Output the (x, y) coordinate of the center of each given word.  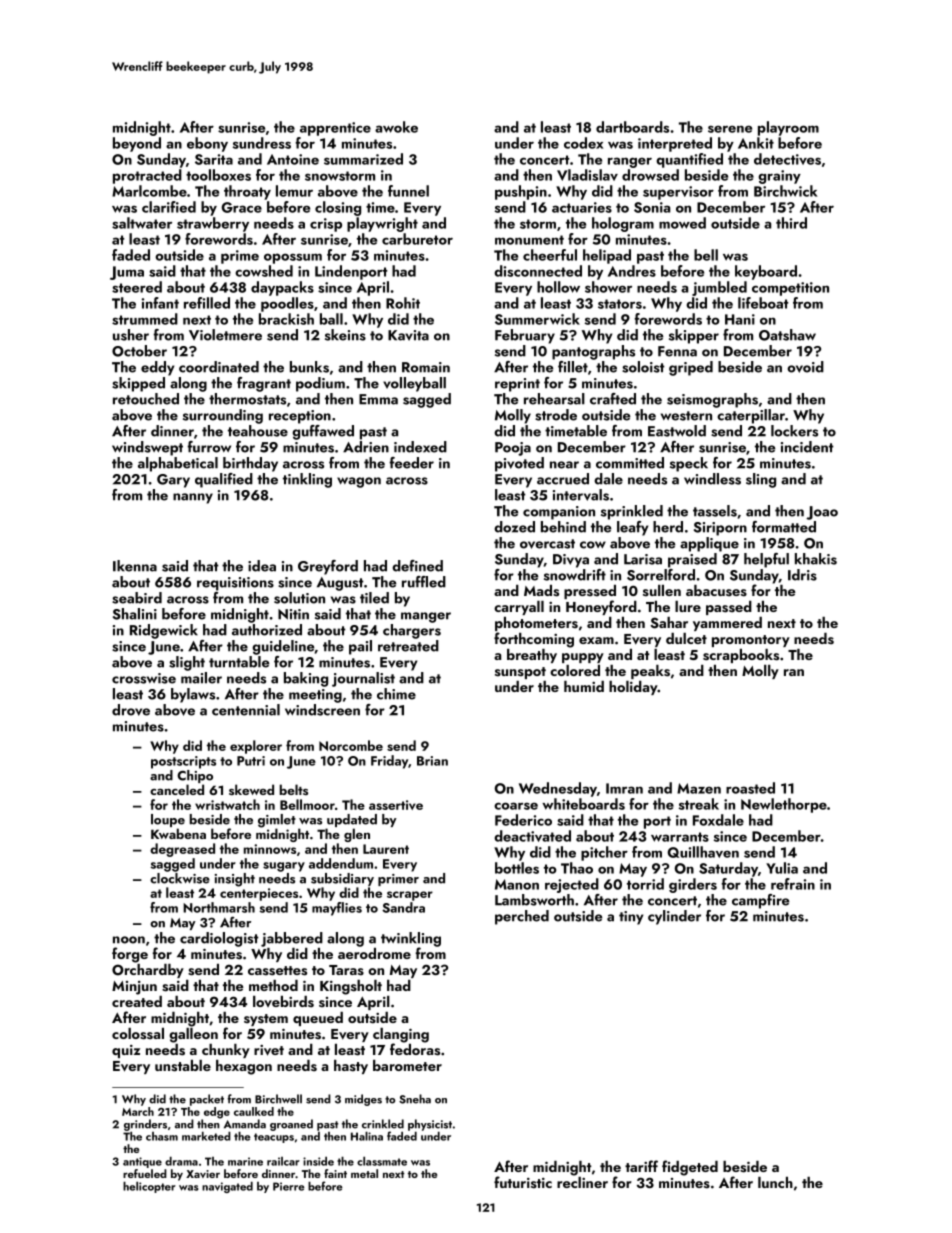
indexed (420, 447)
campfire (760, 901)
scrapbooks (741, 656)
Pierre (289, 1186)
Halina (367, 1136)
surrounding (223, 416)
